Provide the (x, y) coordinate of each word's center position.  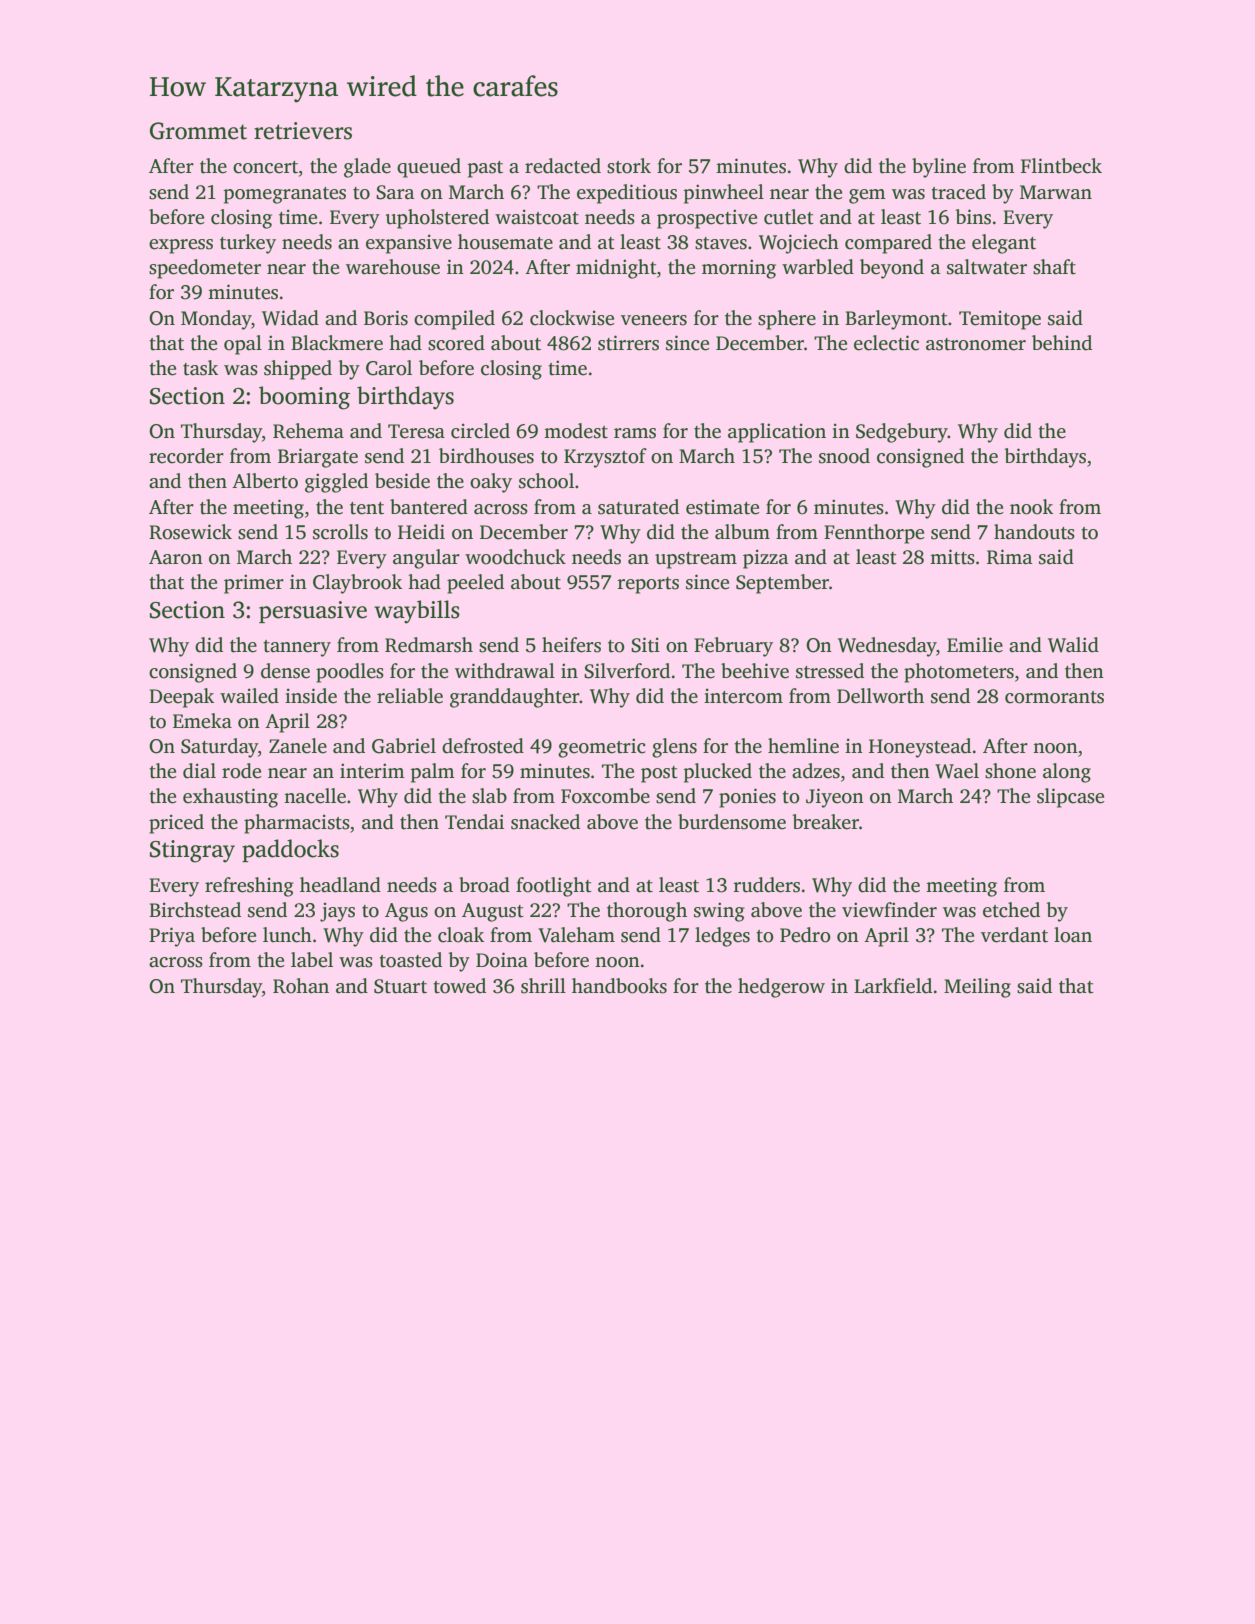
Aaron (176, 557)
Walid (1073, 645)
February (733, 647)
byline (939, 168)
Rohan (301, 986)
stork (629, 166)
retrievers (303, 131)
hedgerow (781, 988)
